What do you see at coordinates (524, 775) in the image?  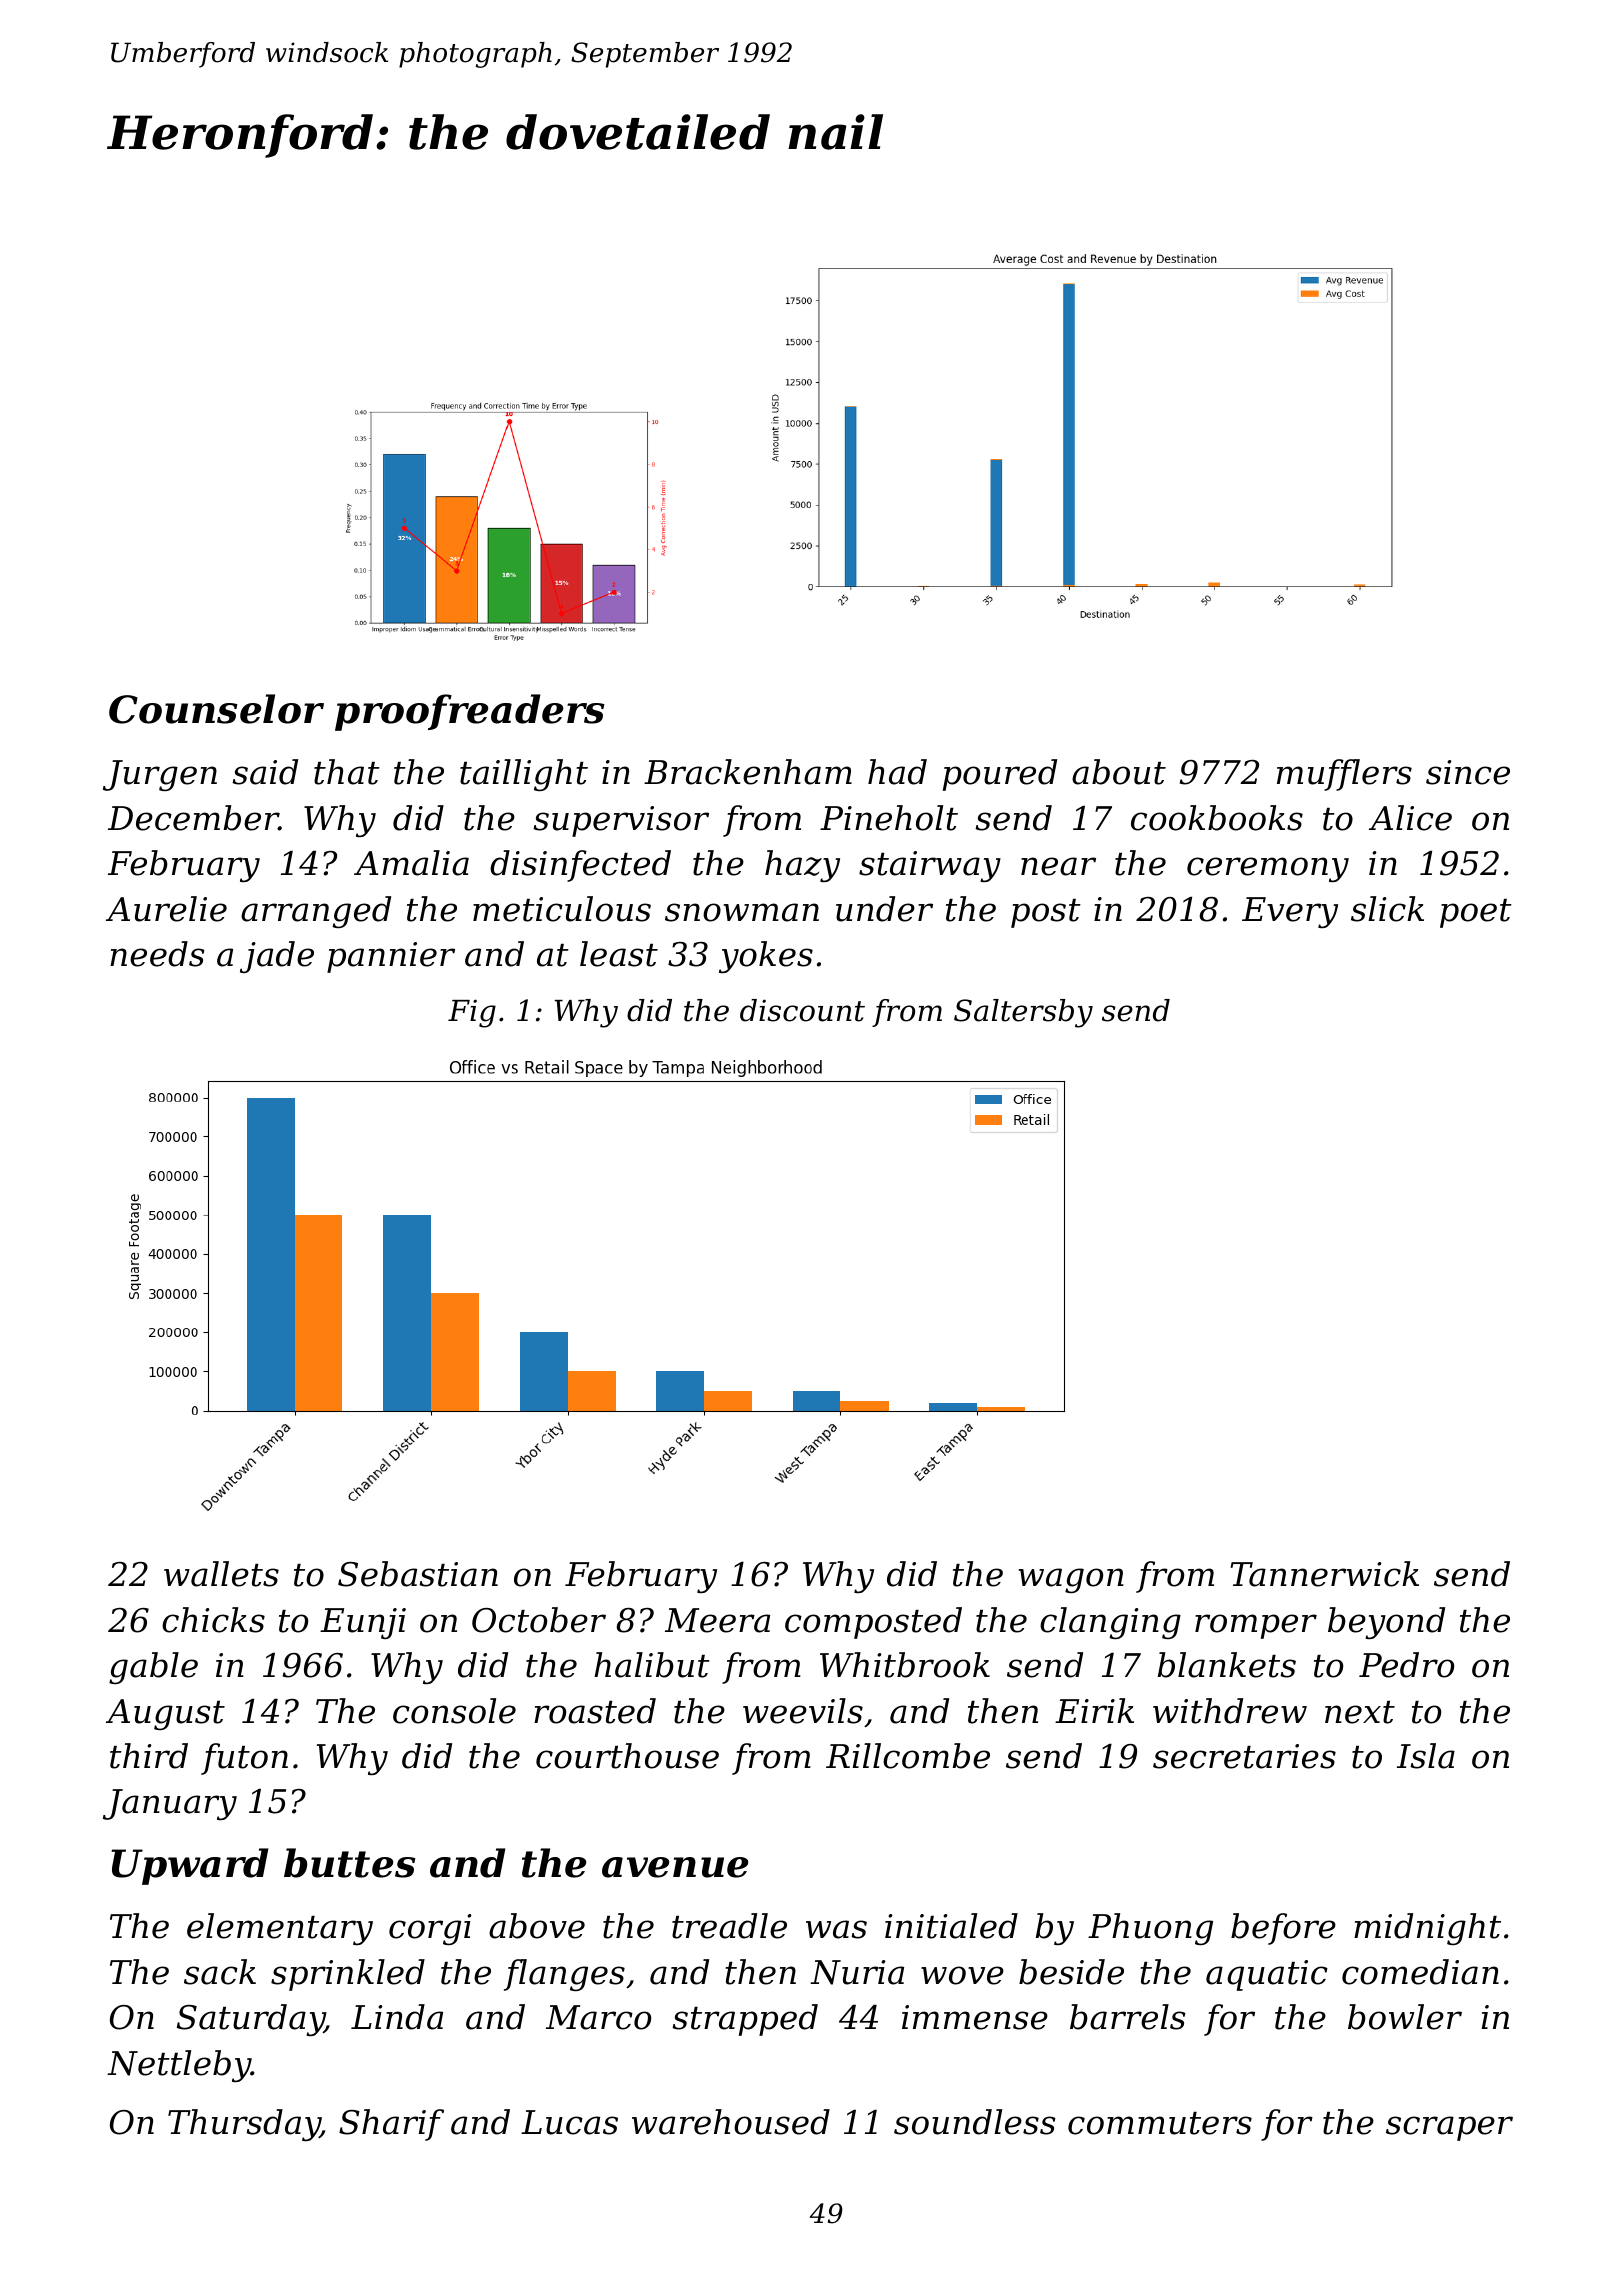 I see `taillight` at bounding box center [524, 775].
